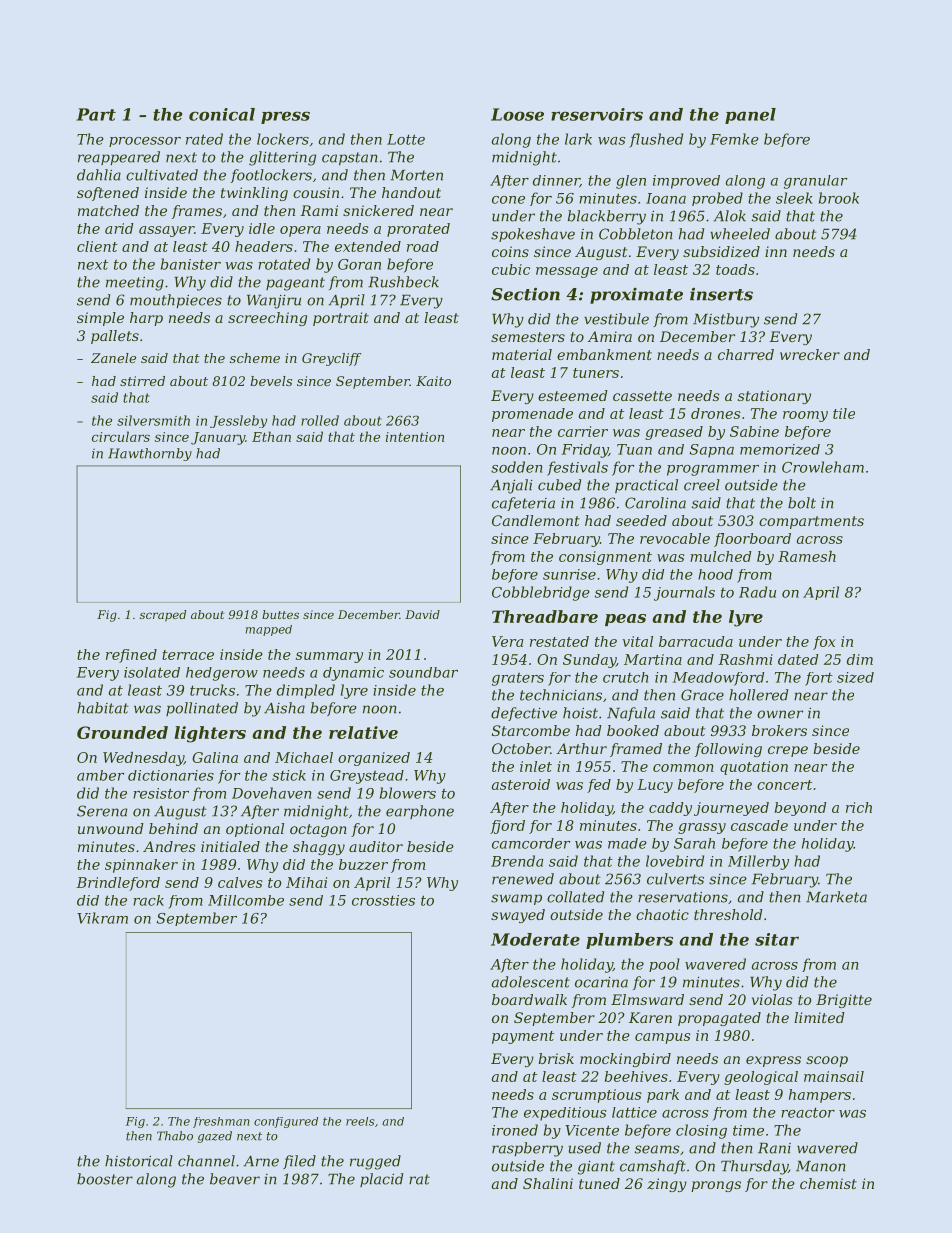 The height and width of the screenshot is (1233, 952). What do you see at coordinates (828, 1183) in the screenshot?
I see `chemist` at bounding box center [828, 1183].
